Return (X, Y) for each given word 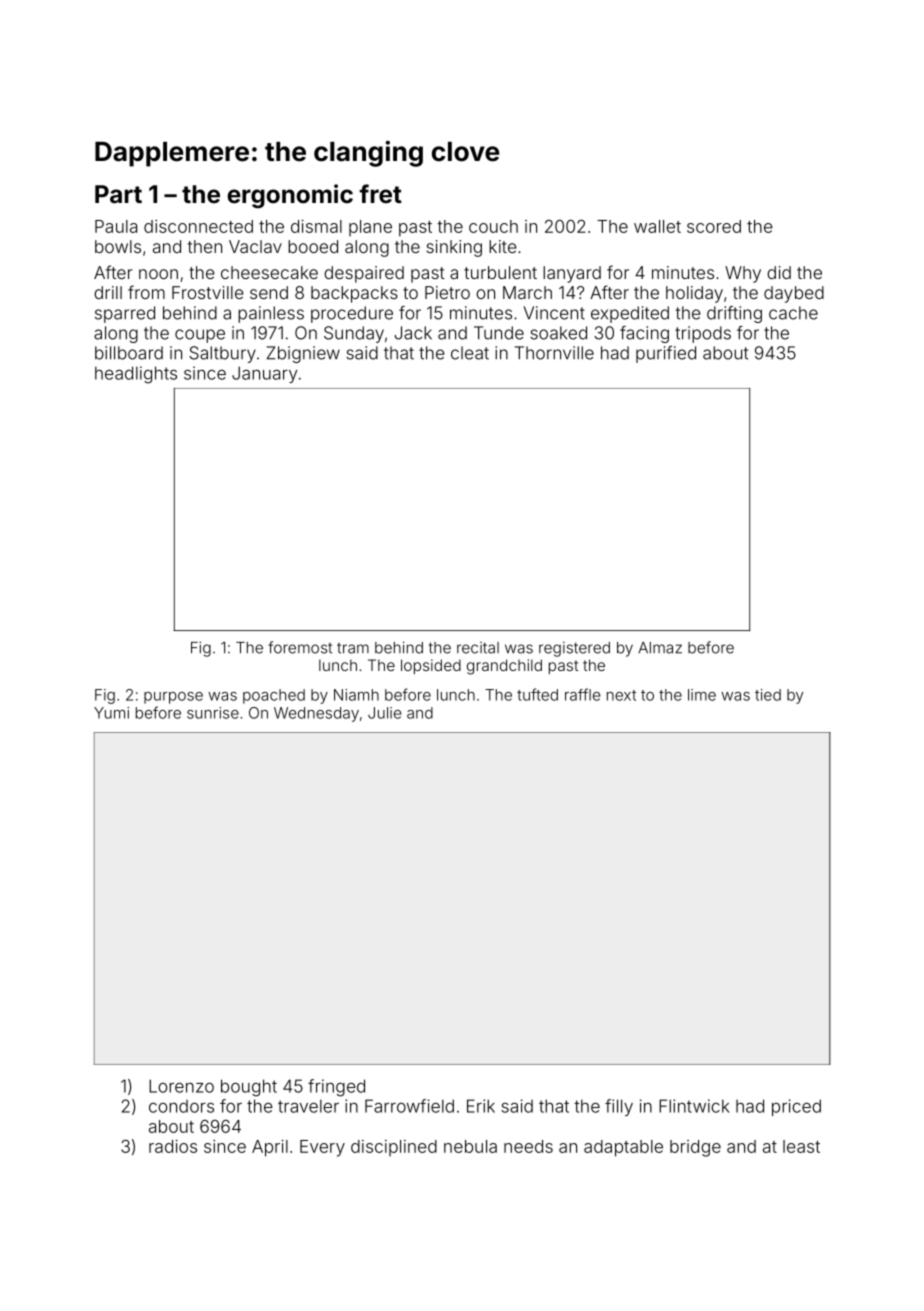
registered (574, 649)
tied (768, 695)
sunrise (213, 713)
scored (714, 226)
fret (380, 193)
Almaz (660, 648)
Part (118, 194)
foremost (300, 647)
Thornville (554, 353)
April (270, 1148)
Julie (384, 713)
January (264, 374)
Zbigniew (303, 354)
